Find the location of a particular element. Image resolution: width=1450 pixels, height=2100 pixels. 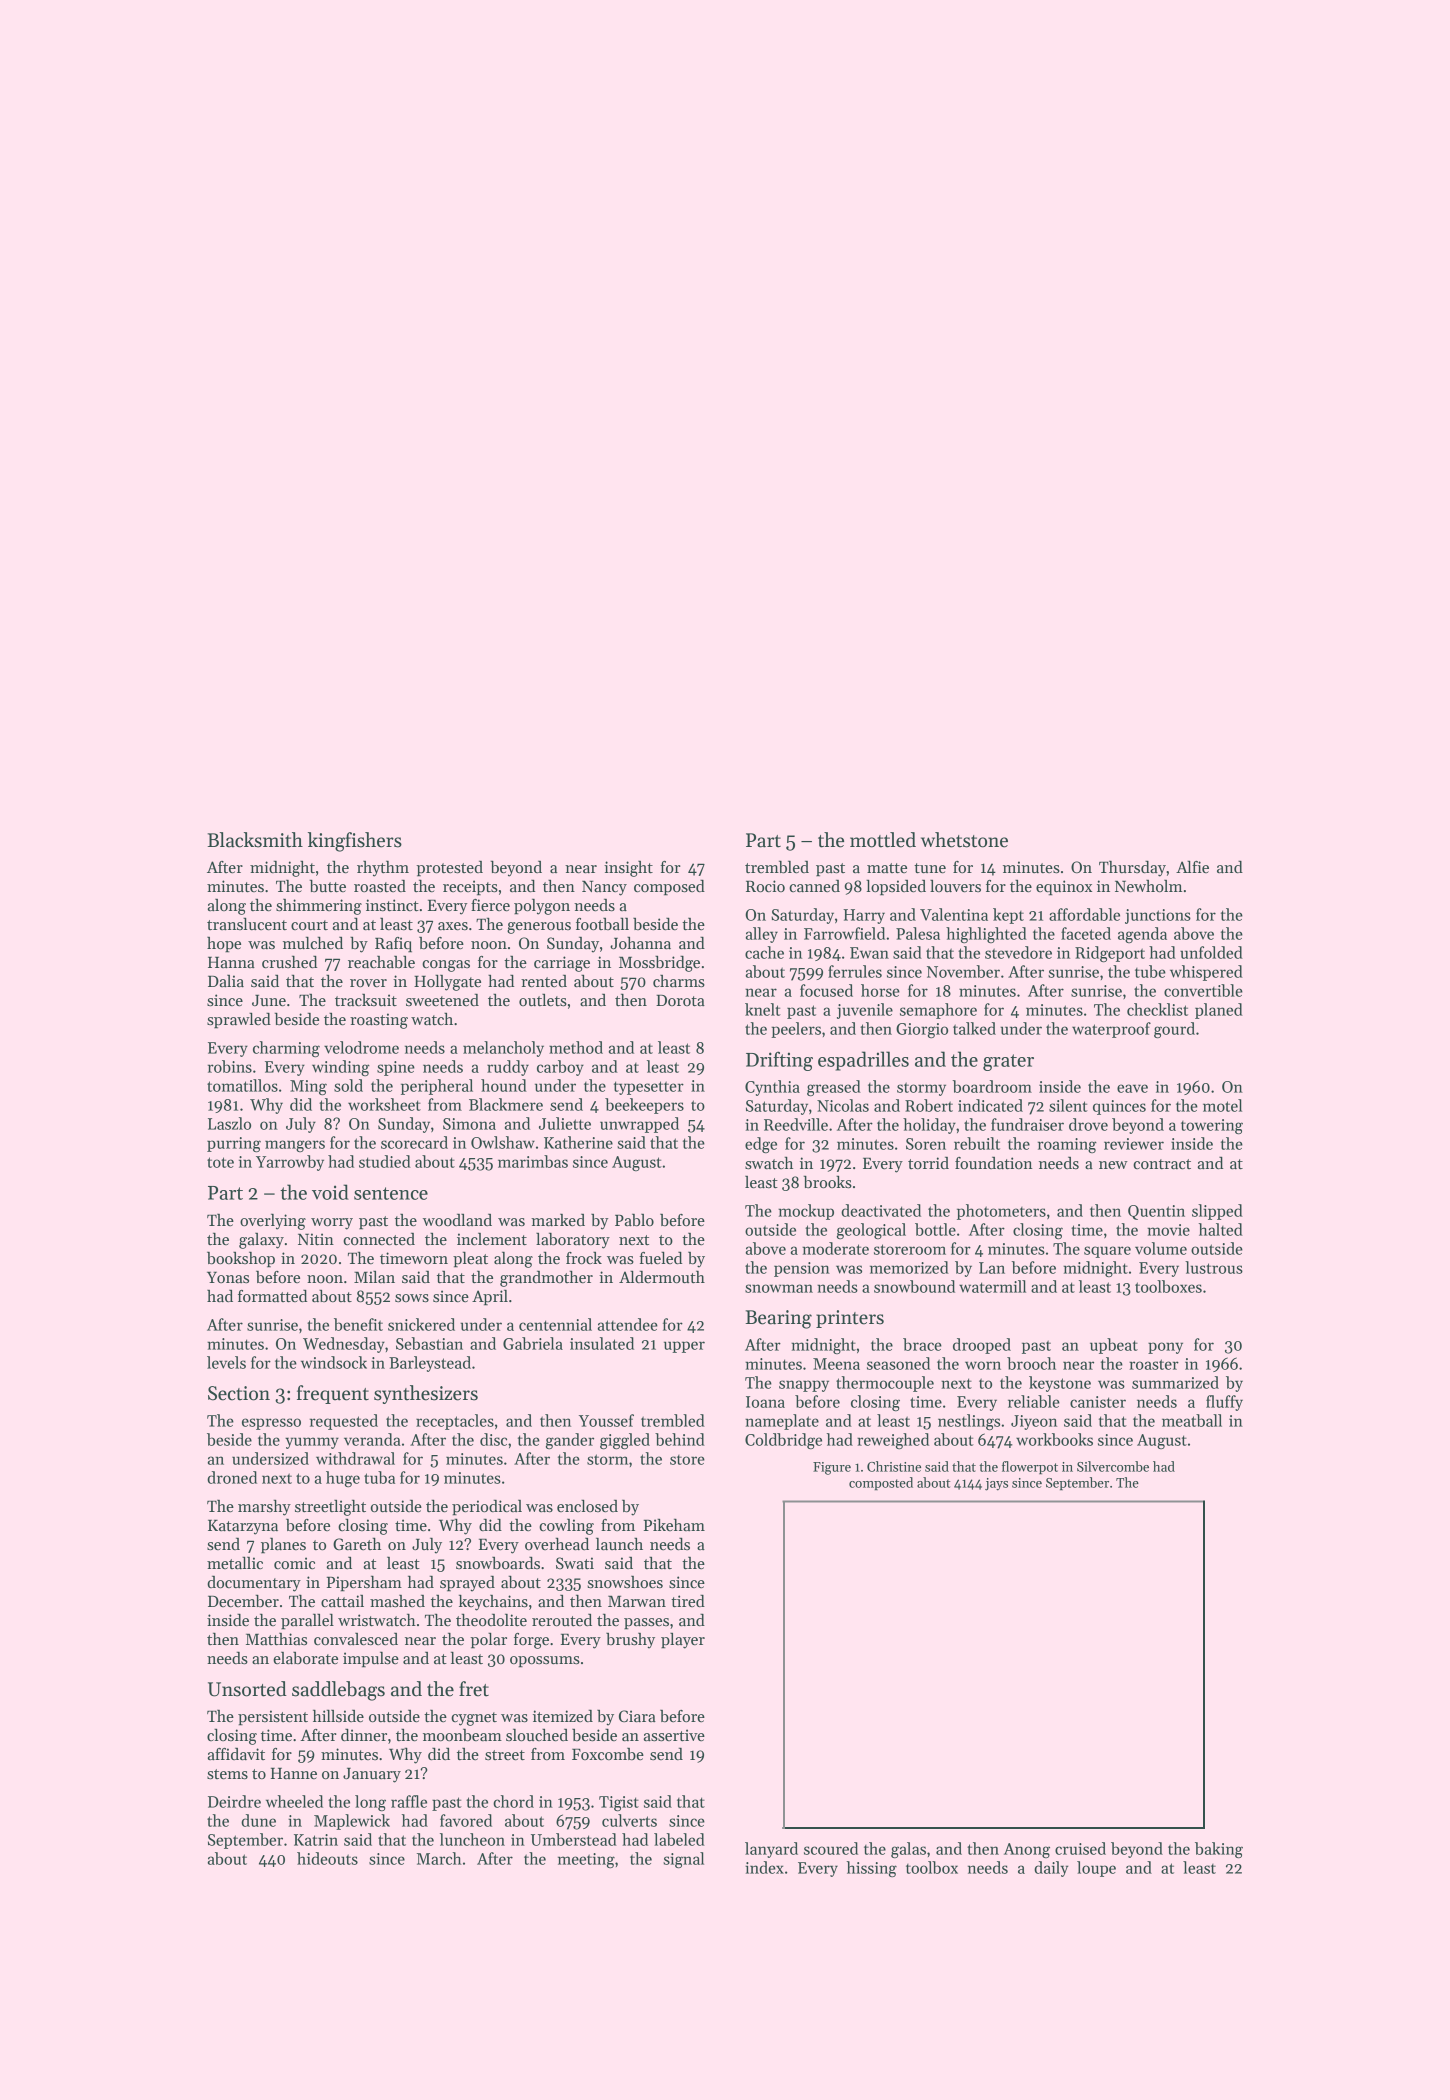

unfolded is located at coordinates (1211, 952).
